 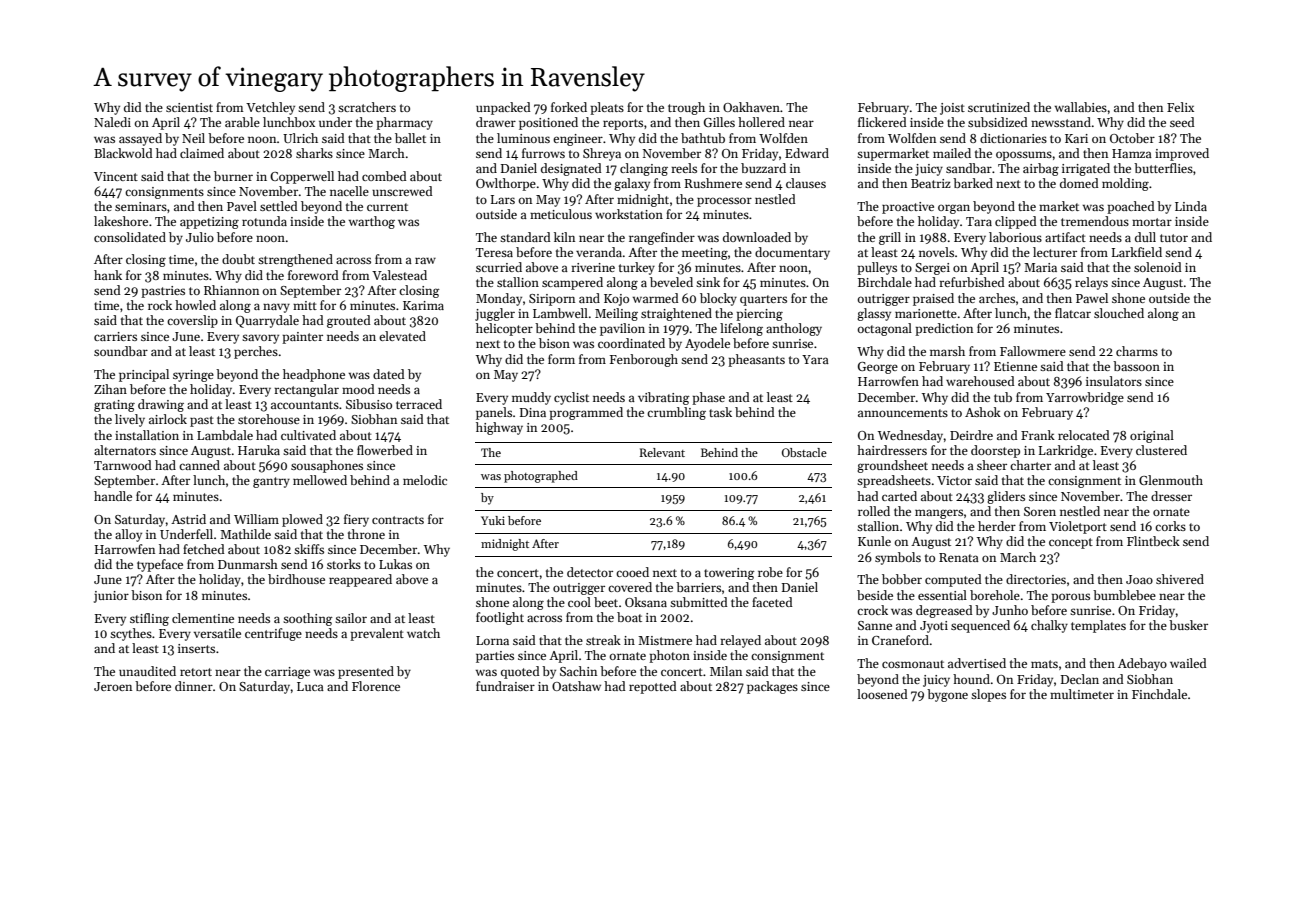 What do you see at coordinates (493, 520) in the screenshot?
I see `Yuki` at bounding box center [493, 520].
